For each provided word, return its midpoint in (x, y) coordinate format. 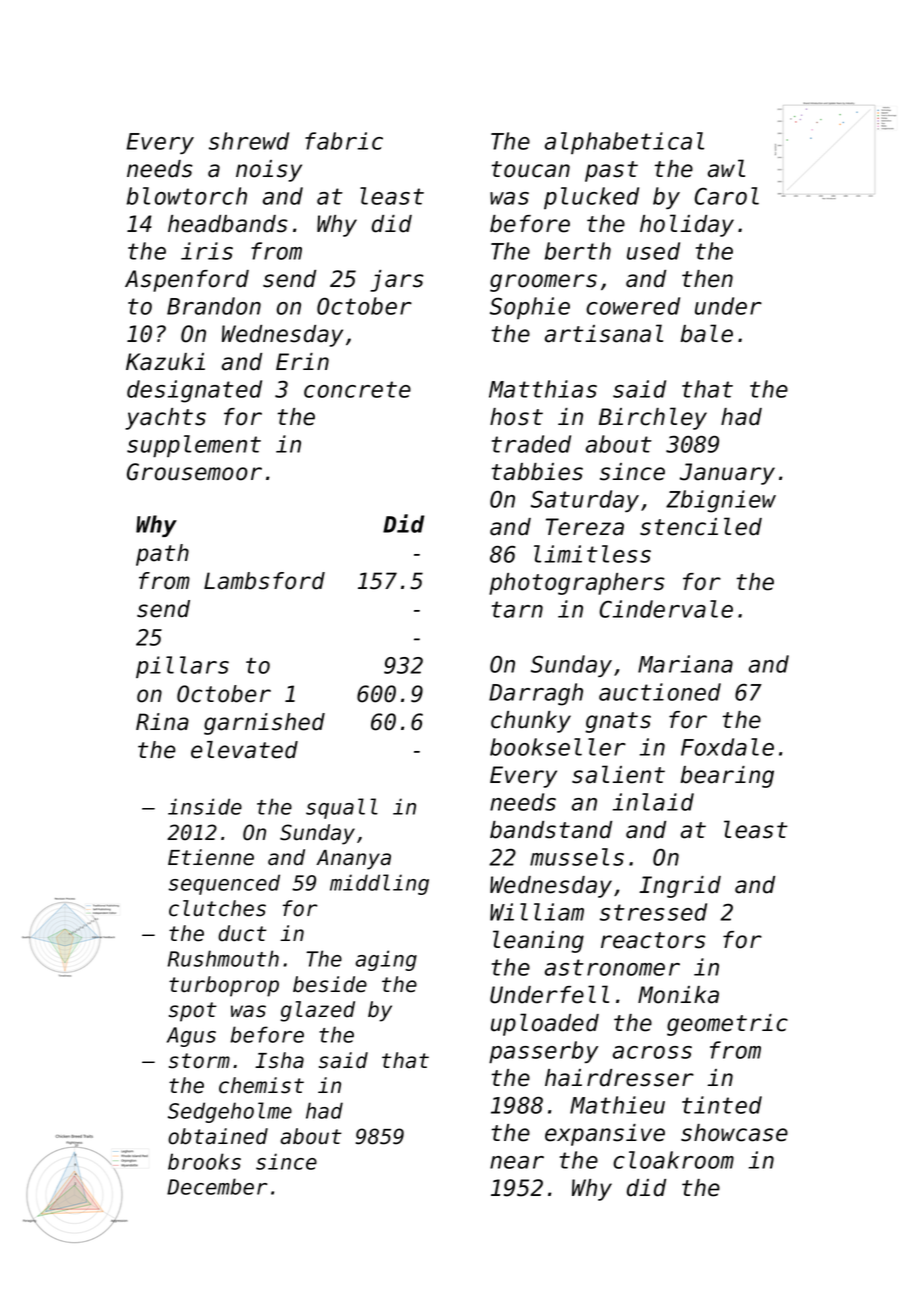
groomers (543, 283)
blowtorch (187, 196)
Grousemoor (194, 472)
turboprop (224, 986)
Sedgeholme (230, 1112)
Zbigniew (721, 501)
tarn (517, 609)
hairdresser (619, 1078)
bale (706, 333)
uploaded (545, 1024)
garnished (264, 724)
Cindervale (666, 609)
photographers (577, 584)
